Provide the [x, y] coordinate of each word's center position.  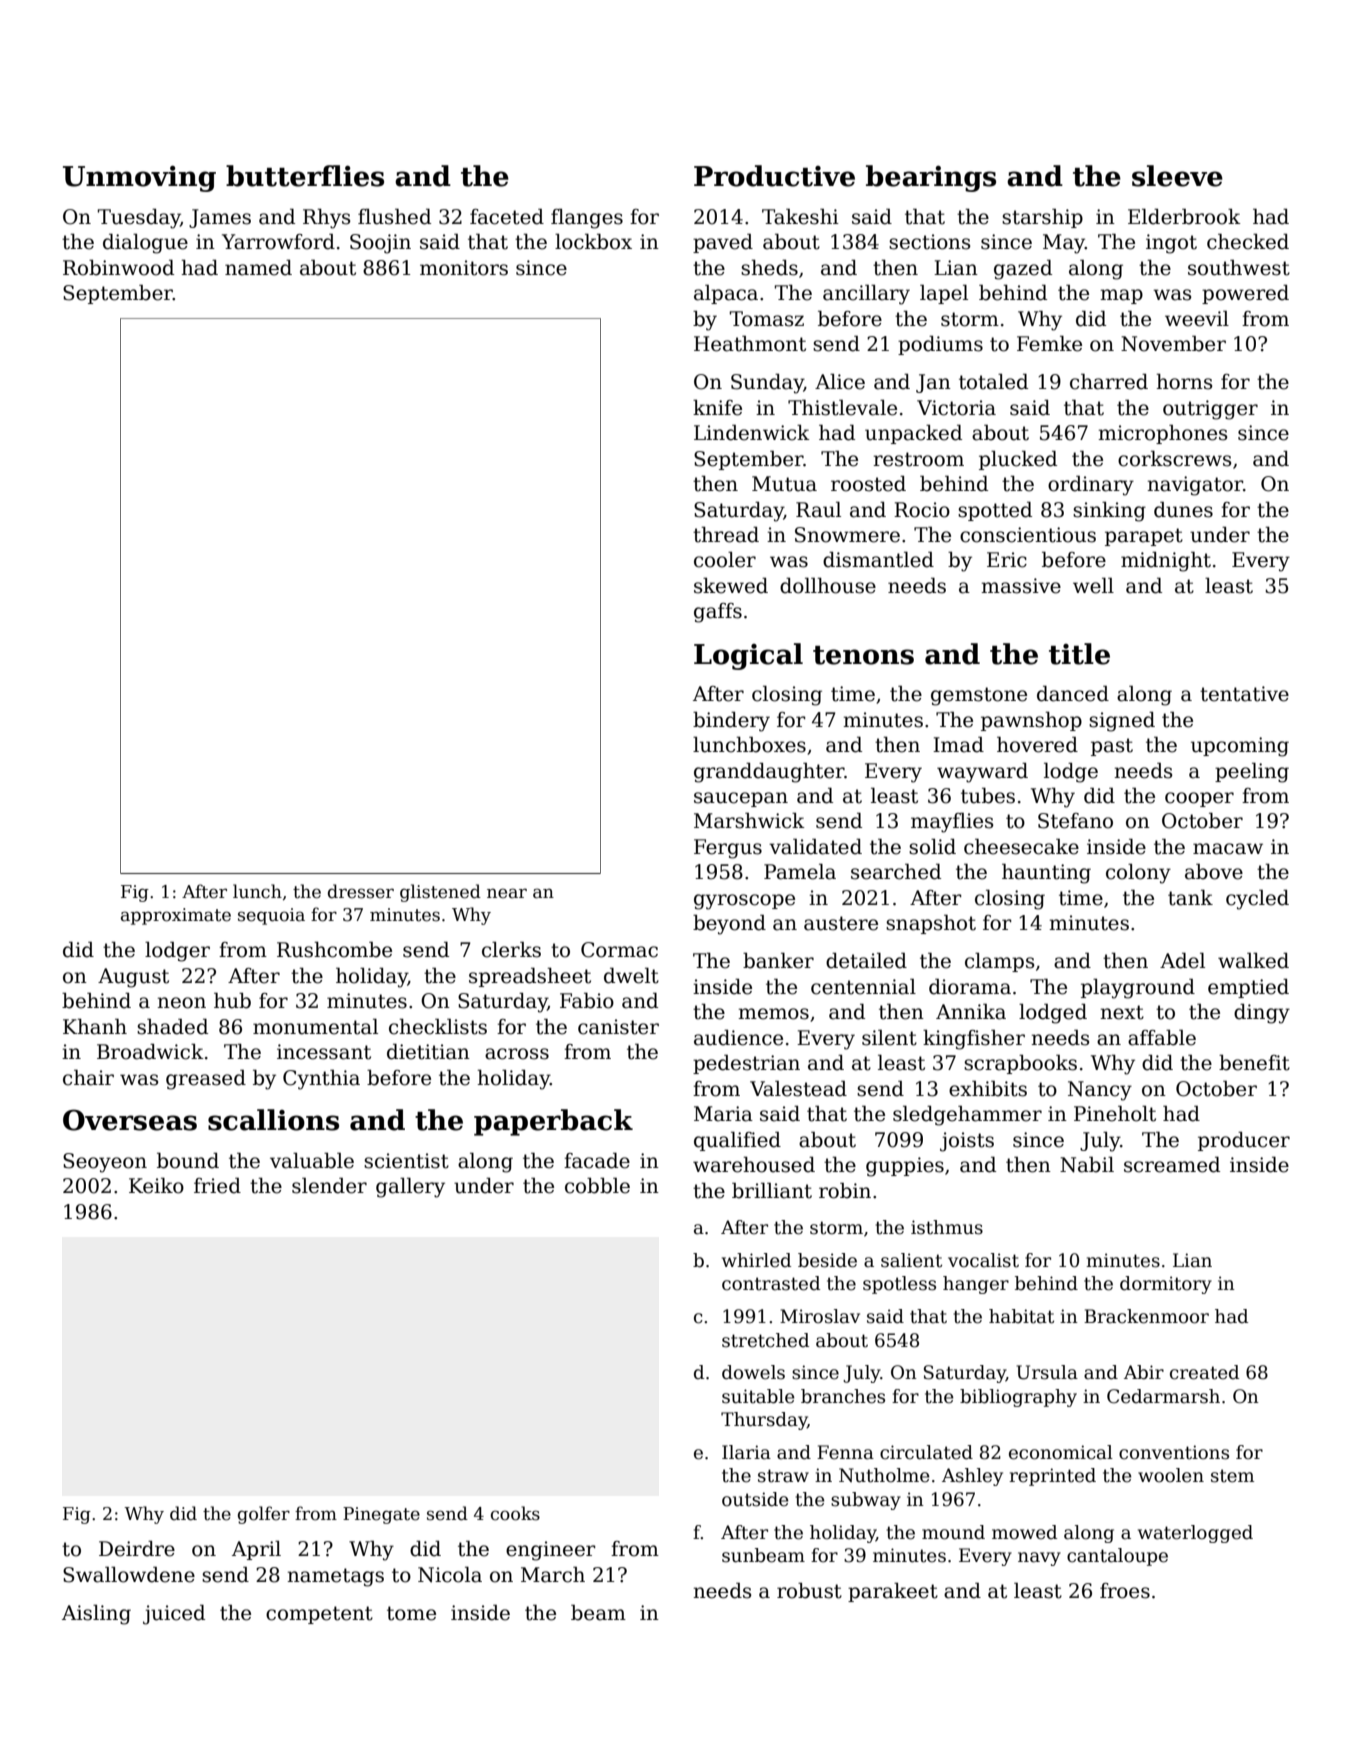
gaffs [718, 613]
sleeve [1177, 176]
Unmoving [139, 178]
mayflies [952, 822]
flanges [587, 218]
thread [726, 534]
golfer [264, 1515]
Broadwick [150, 1051]
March [553, 1574]
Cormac [619, 950]
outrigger [1210, 410]
